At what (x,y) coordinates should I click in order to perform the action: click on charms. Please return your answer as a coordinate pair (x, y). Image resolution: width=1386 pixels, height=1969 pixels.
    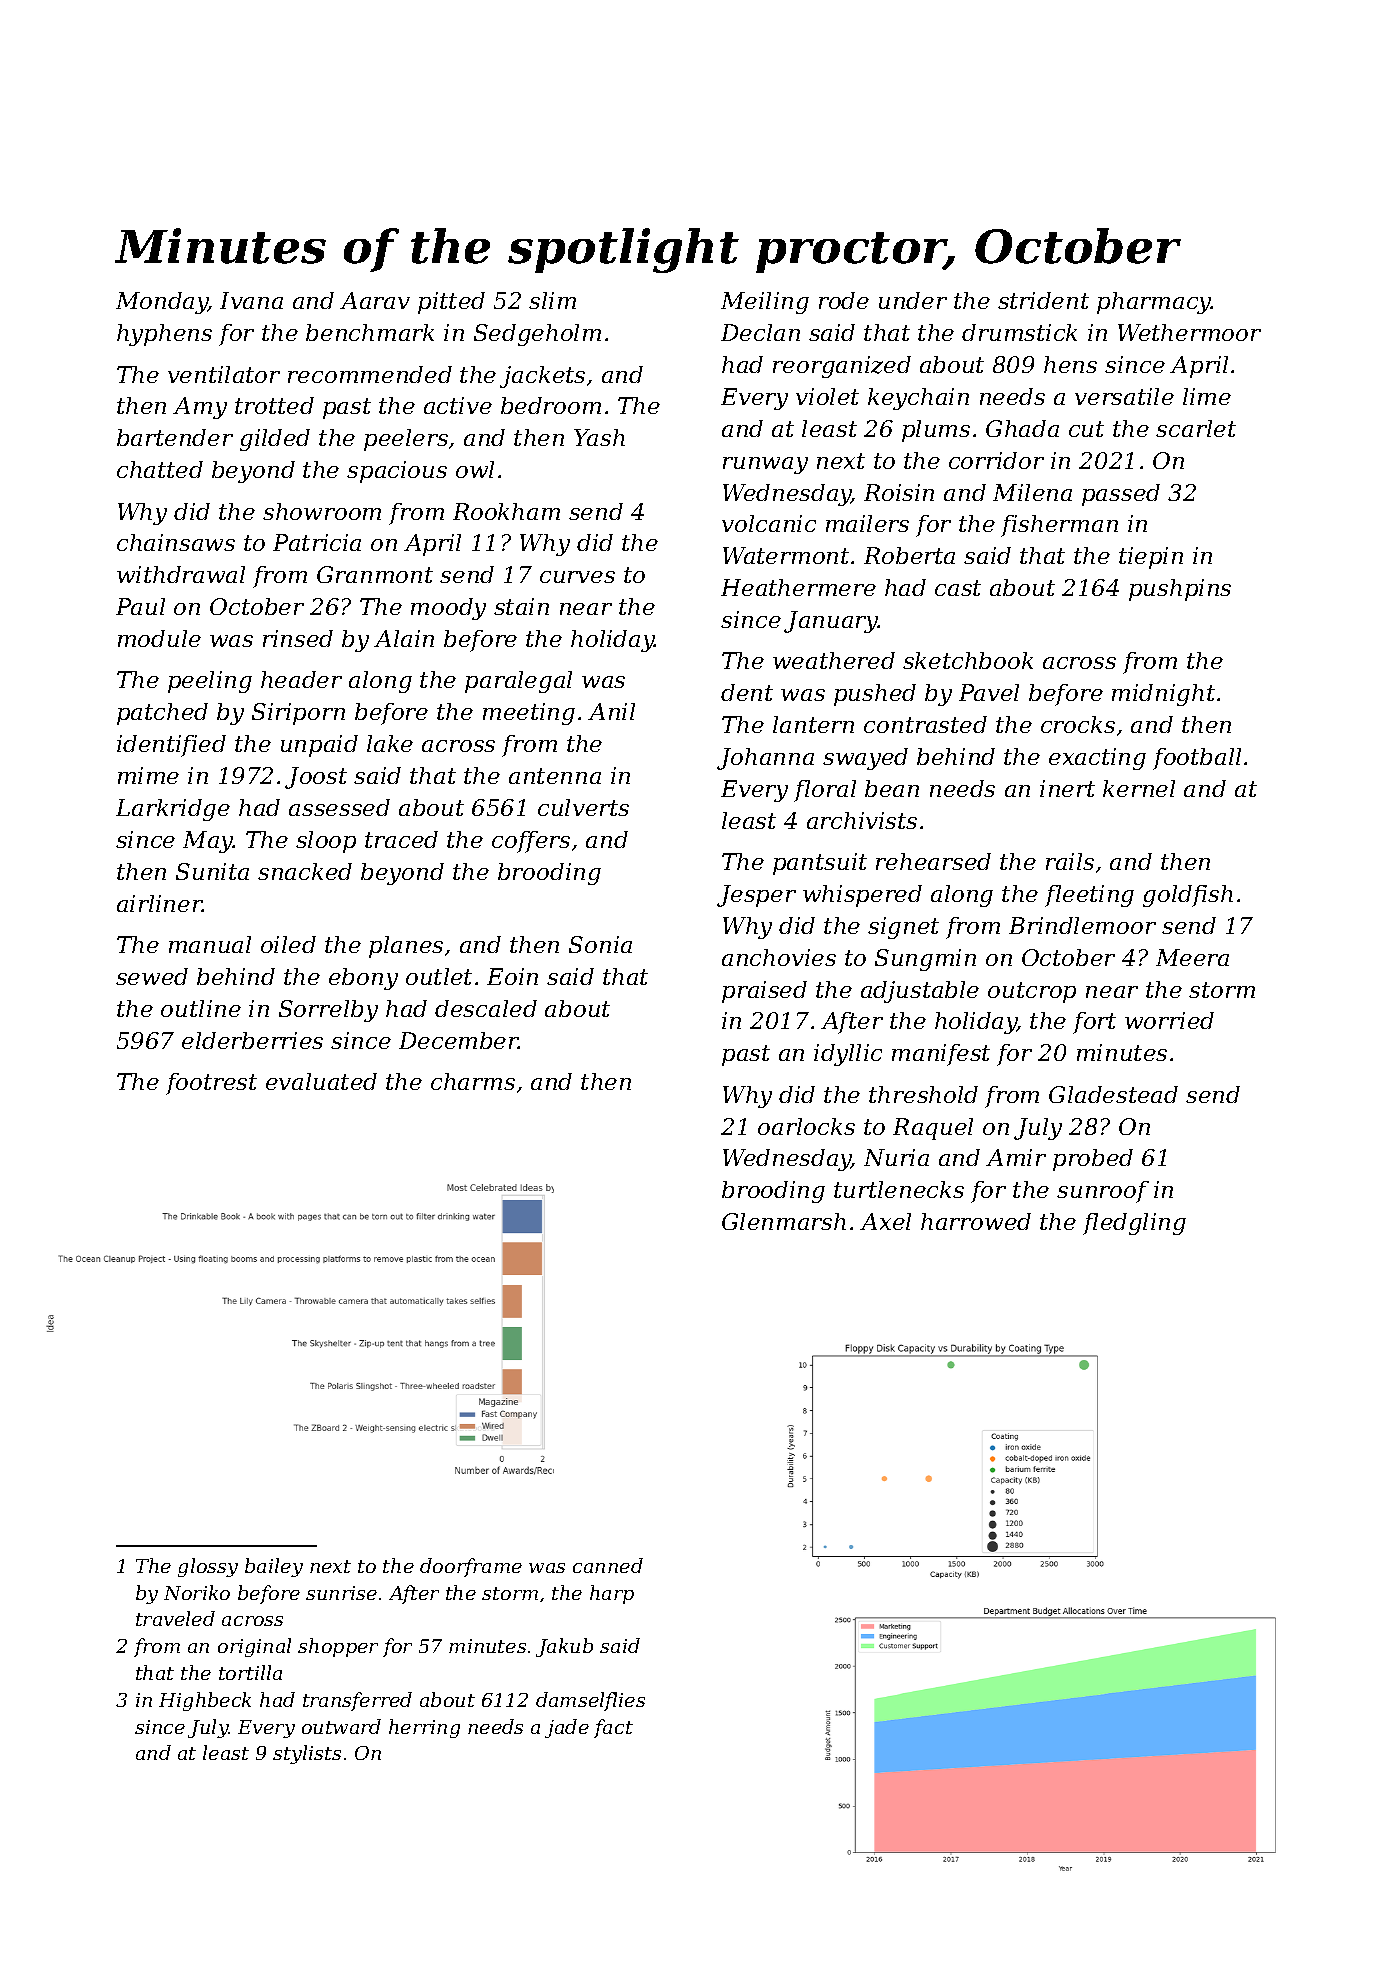
    Looking at the image, I should click on (473, 1081).
